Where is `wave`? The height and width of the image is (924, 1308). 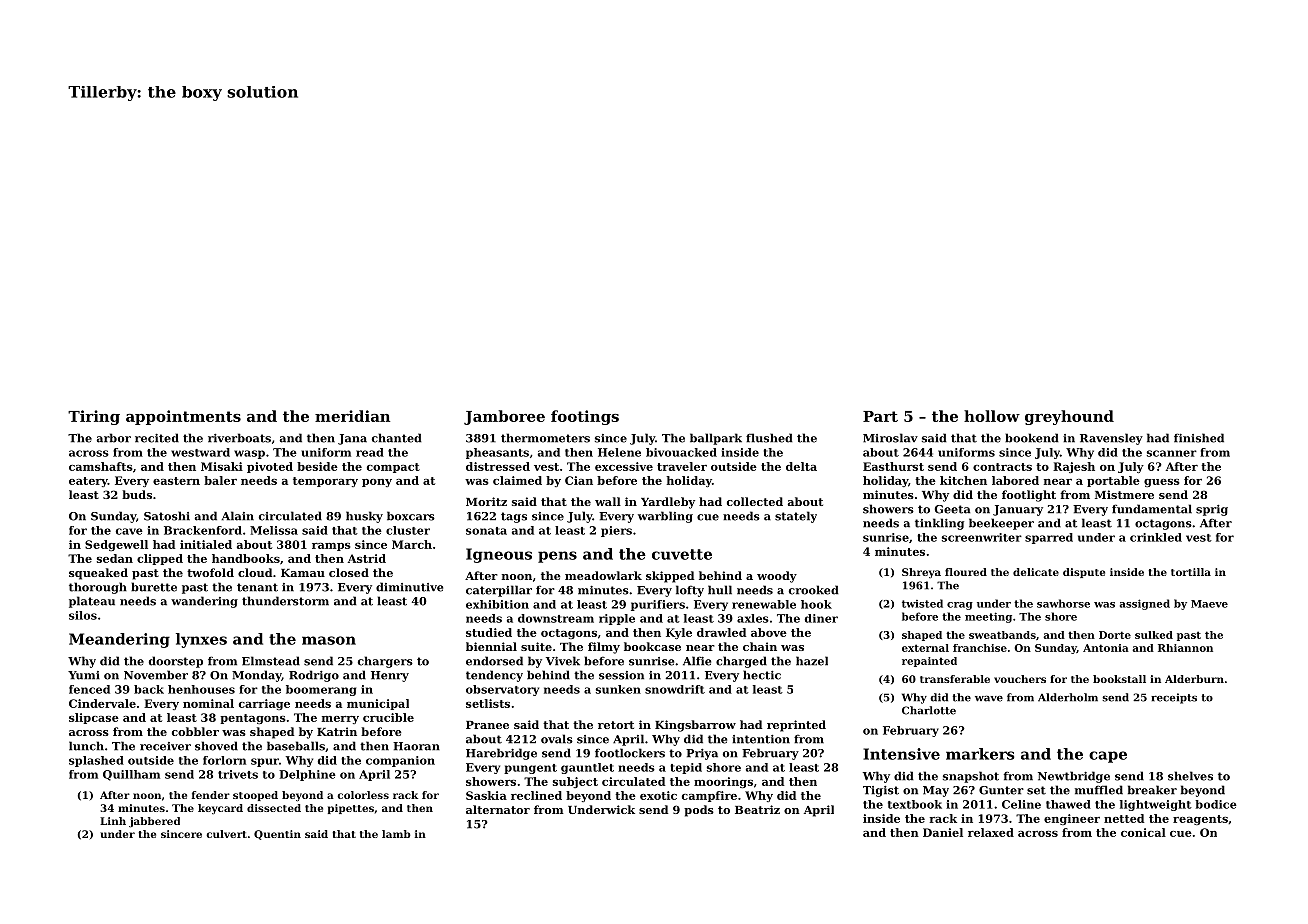
wave is located at coordinates (989, 698).
